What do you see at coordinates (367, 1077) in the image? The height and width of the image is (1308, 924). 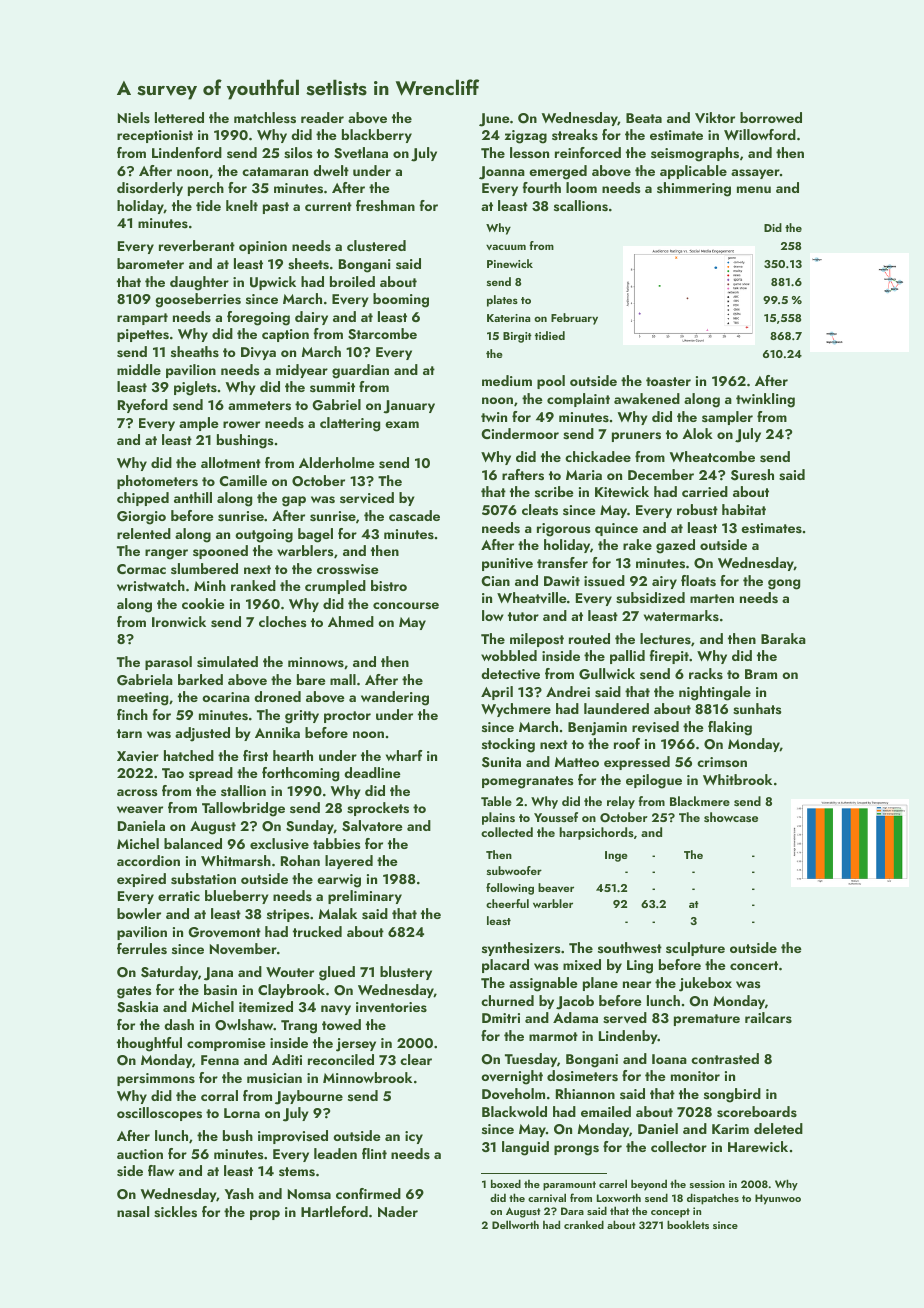 I see `Minnowbrook` at bounding box center [367, 1077].
